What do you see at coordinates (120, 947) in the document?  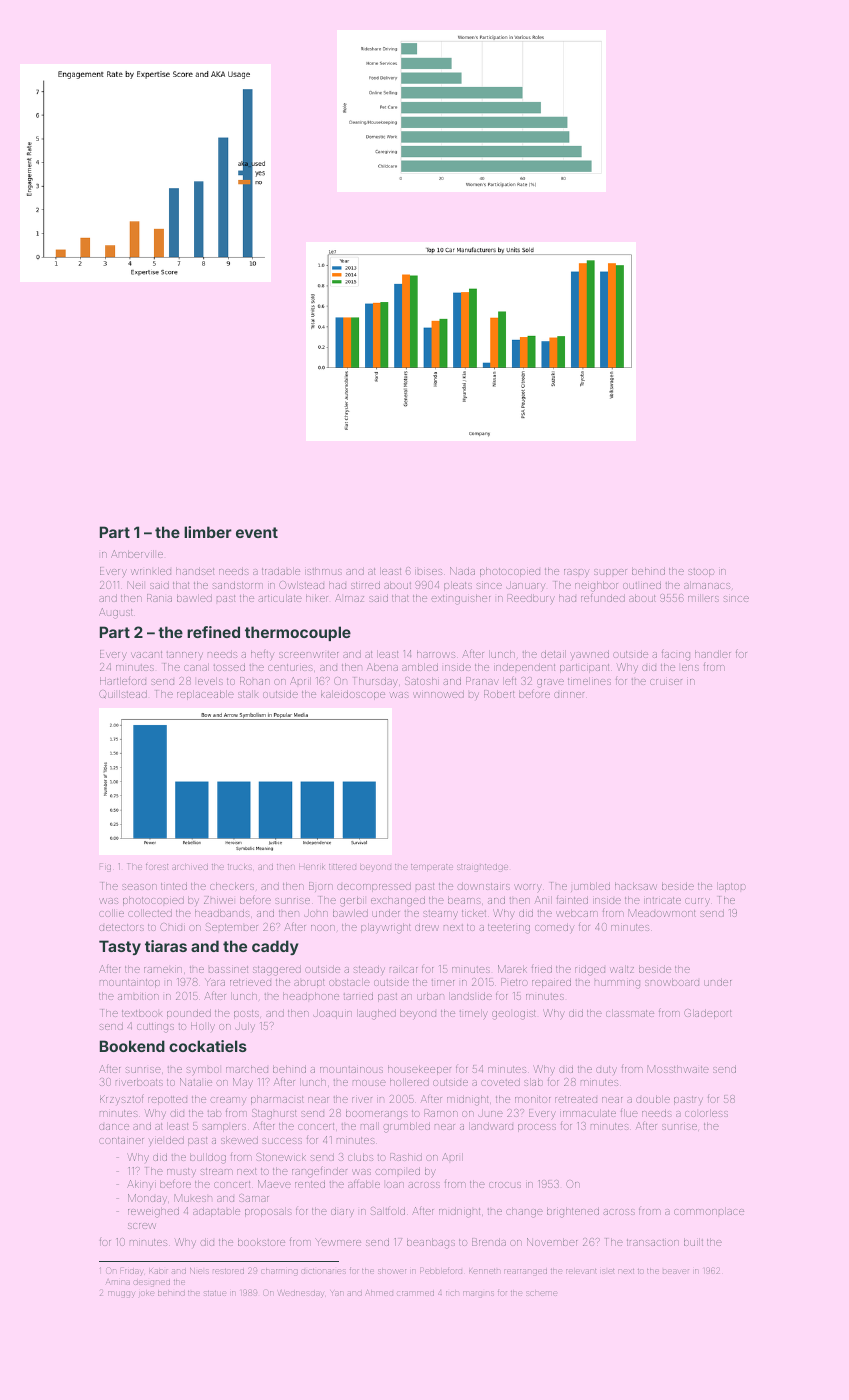 I see `Tasty` at bounding box center [120, 947].
